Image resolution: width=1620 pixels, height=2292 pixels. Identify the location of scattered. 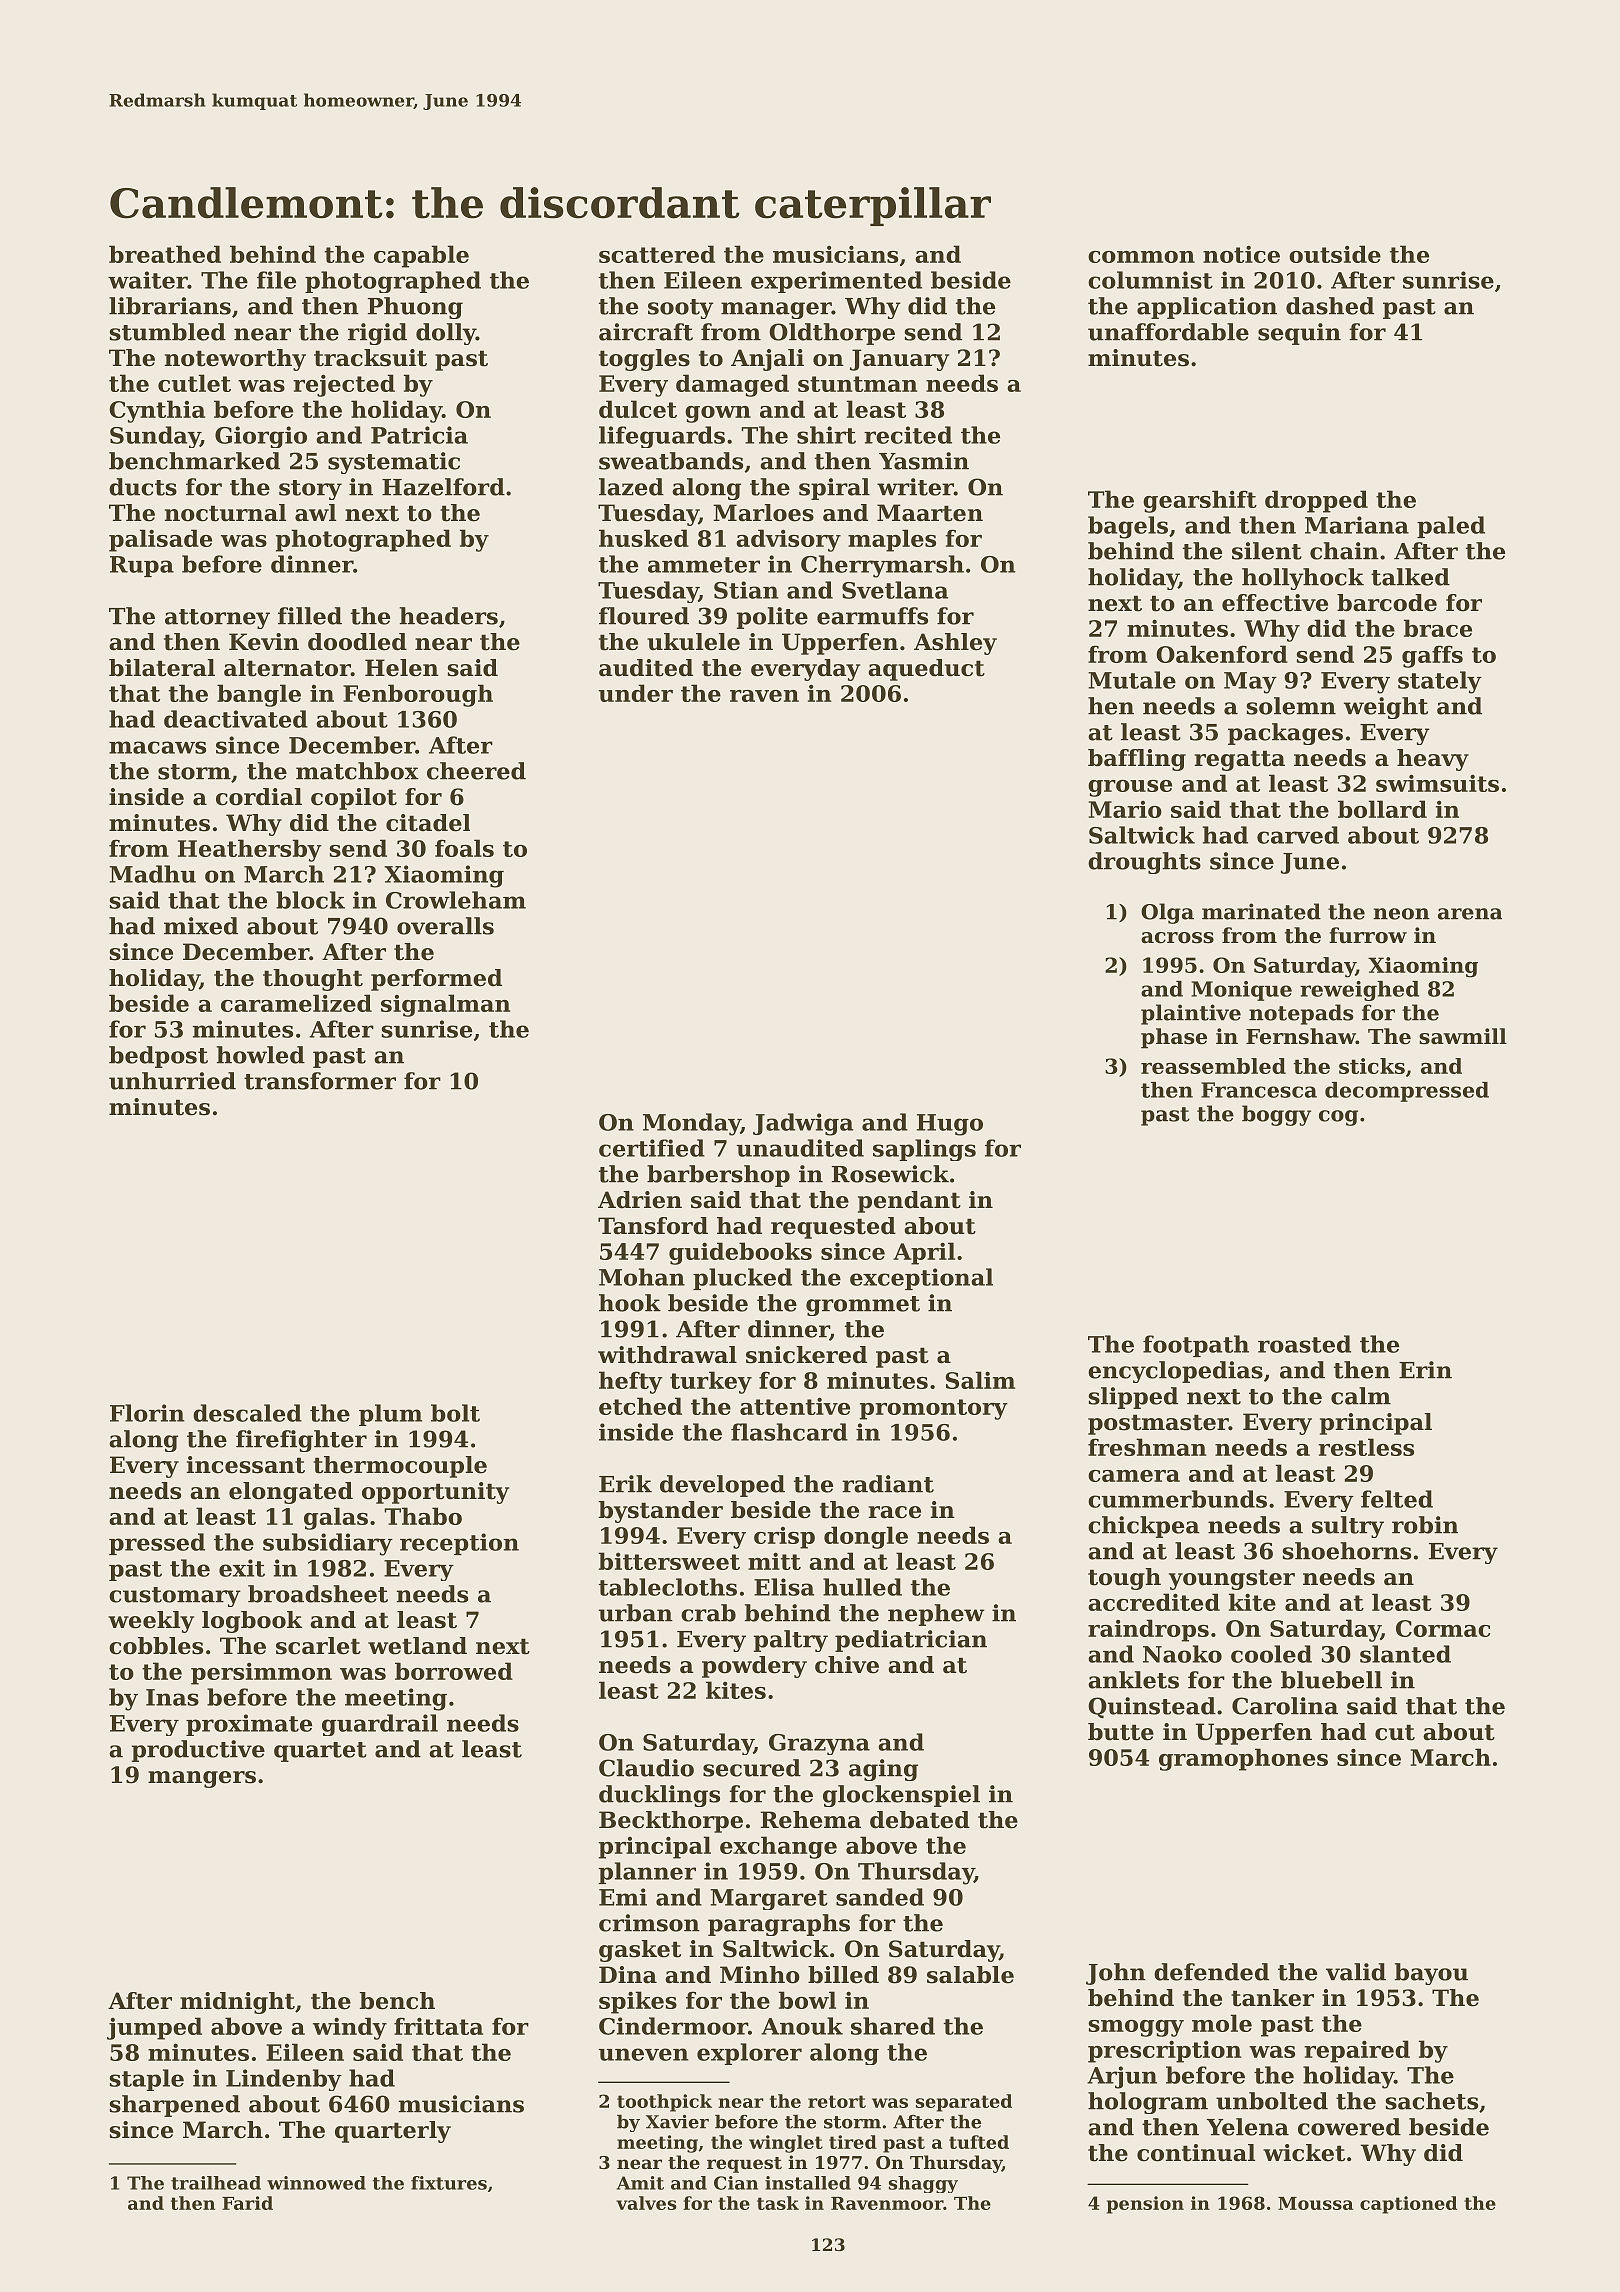
(657, 254).
